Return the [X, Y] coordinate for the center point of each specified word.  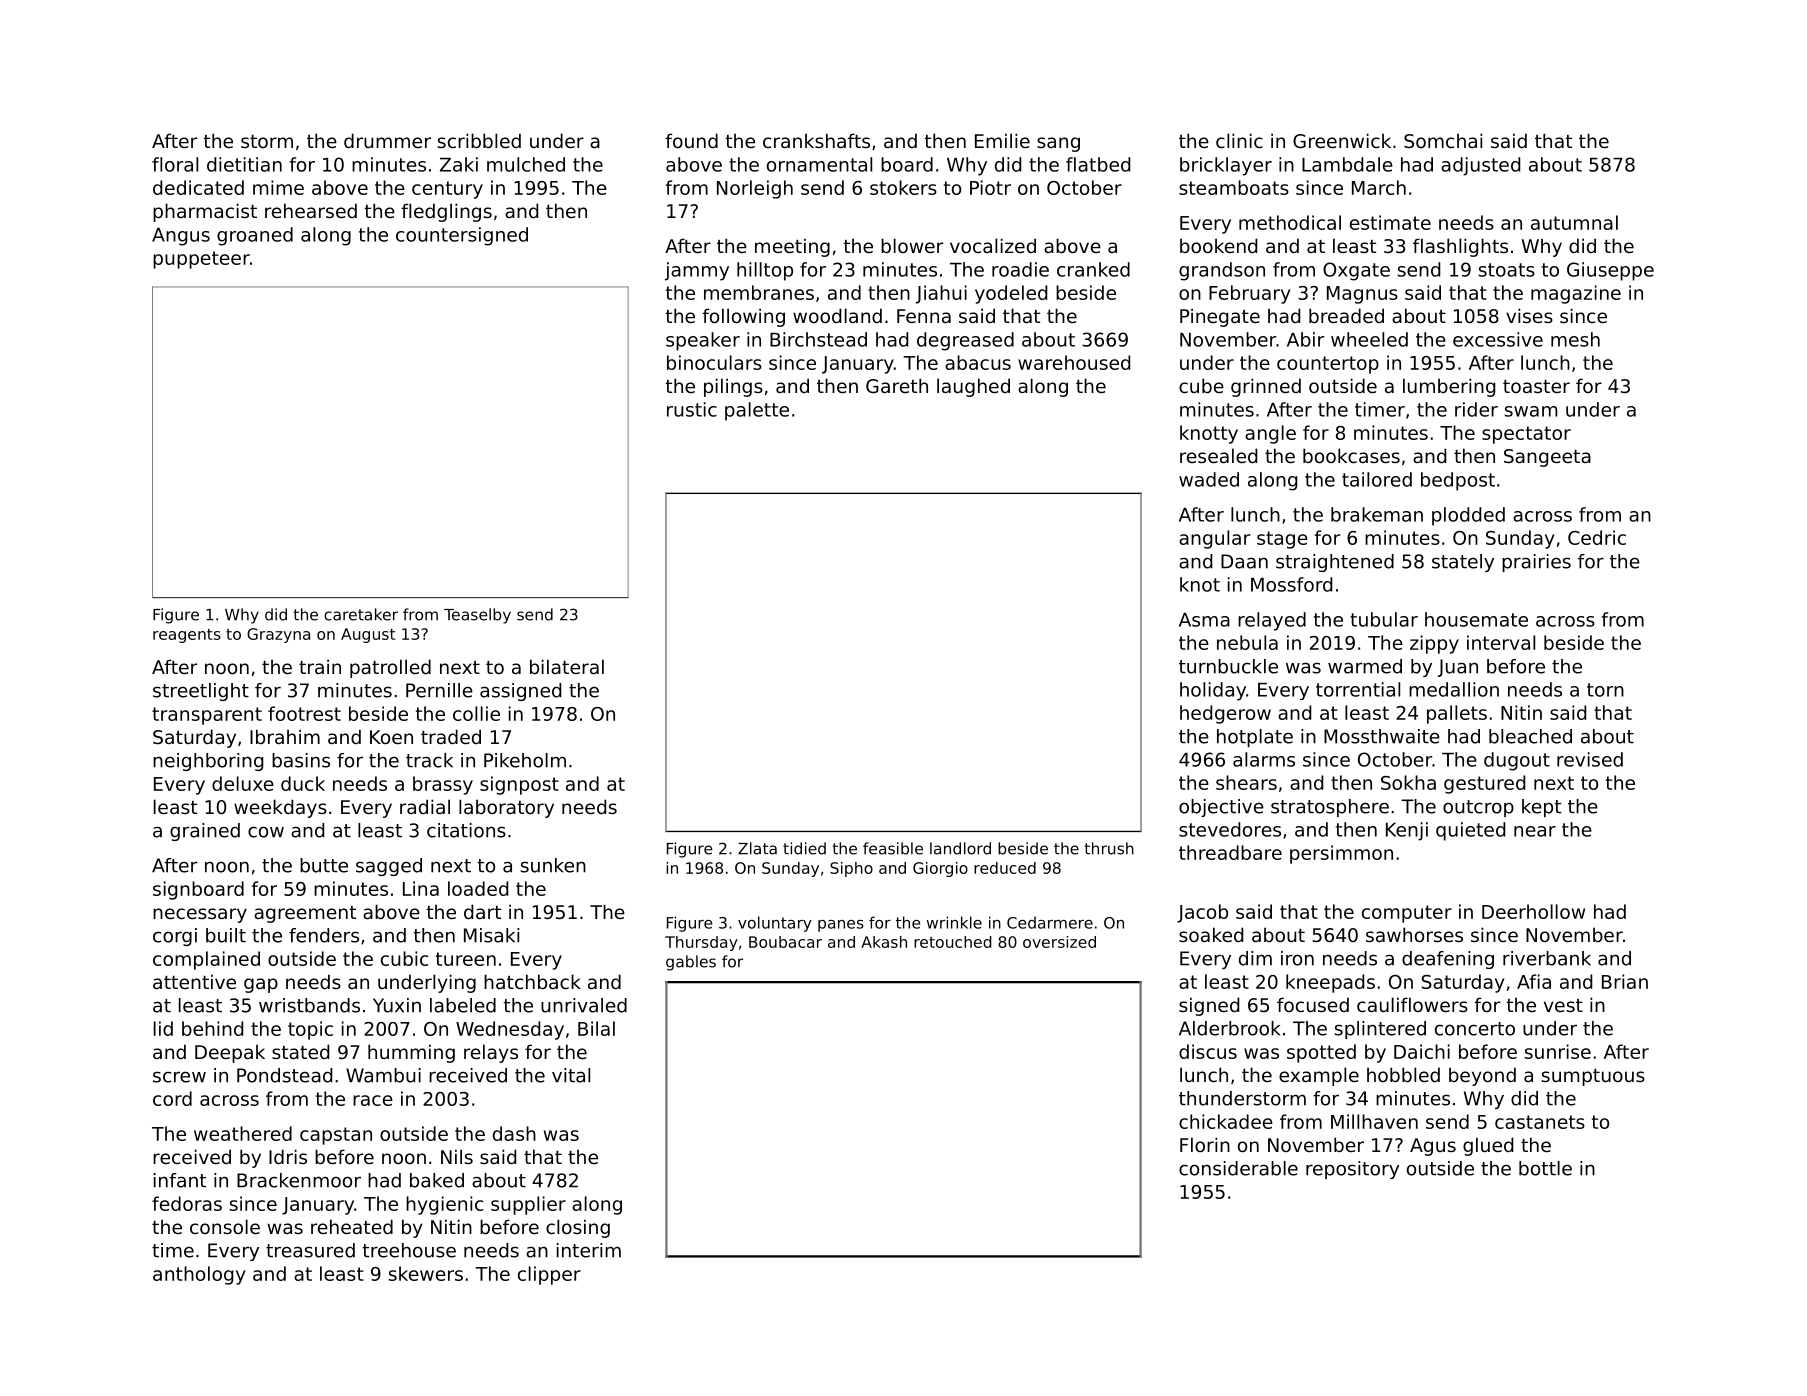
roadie [1020, 269]
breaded [1346, 315]
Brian [1625, 981]
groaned [255, 236]
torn [1605, 690]
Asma [1204, 620]
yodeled [1011, 294]
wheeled [1369, 339]
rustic [692, 409]
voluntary [775, 924]
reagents [187, 636]
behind [212, 1028]
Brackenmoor [299, 1180]
